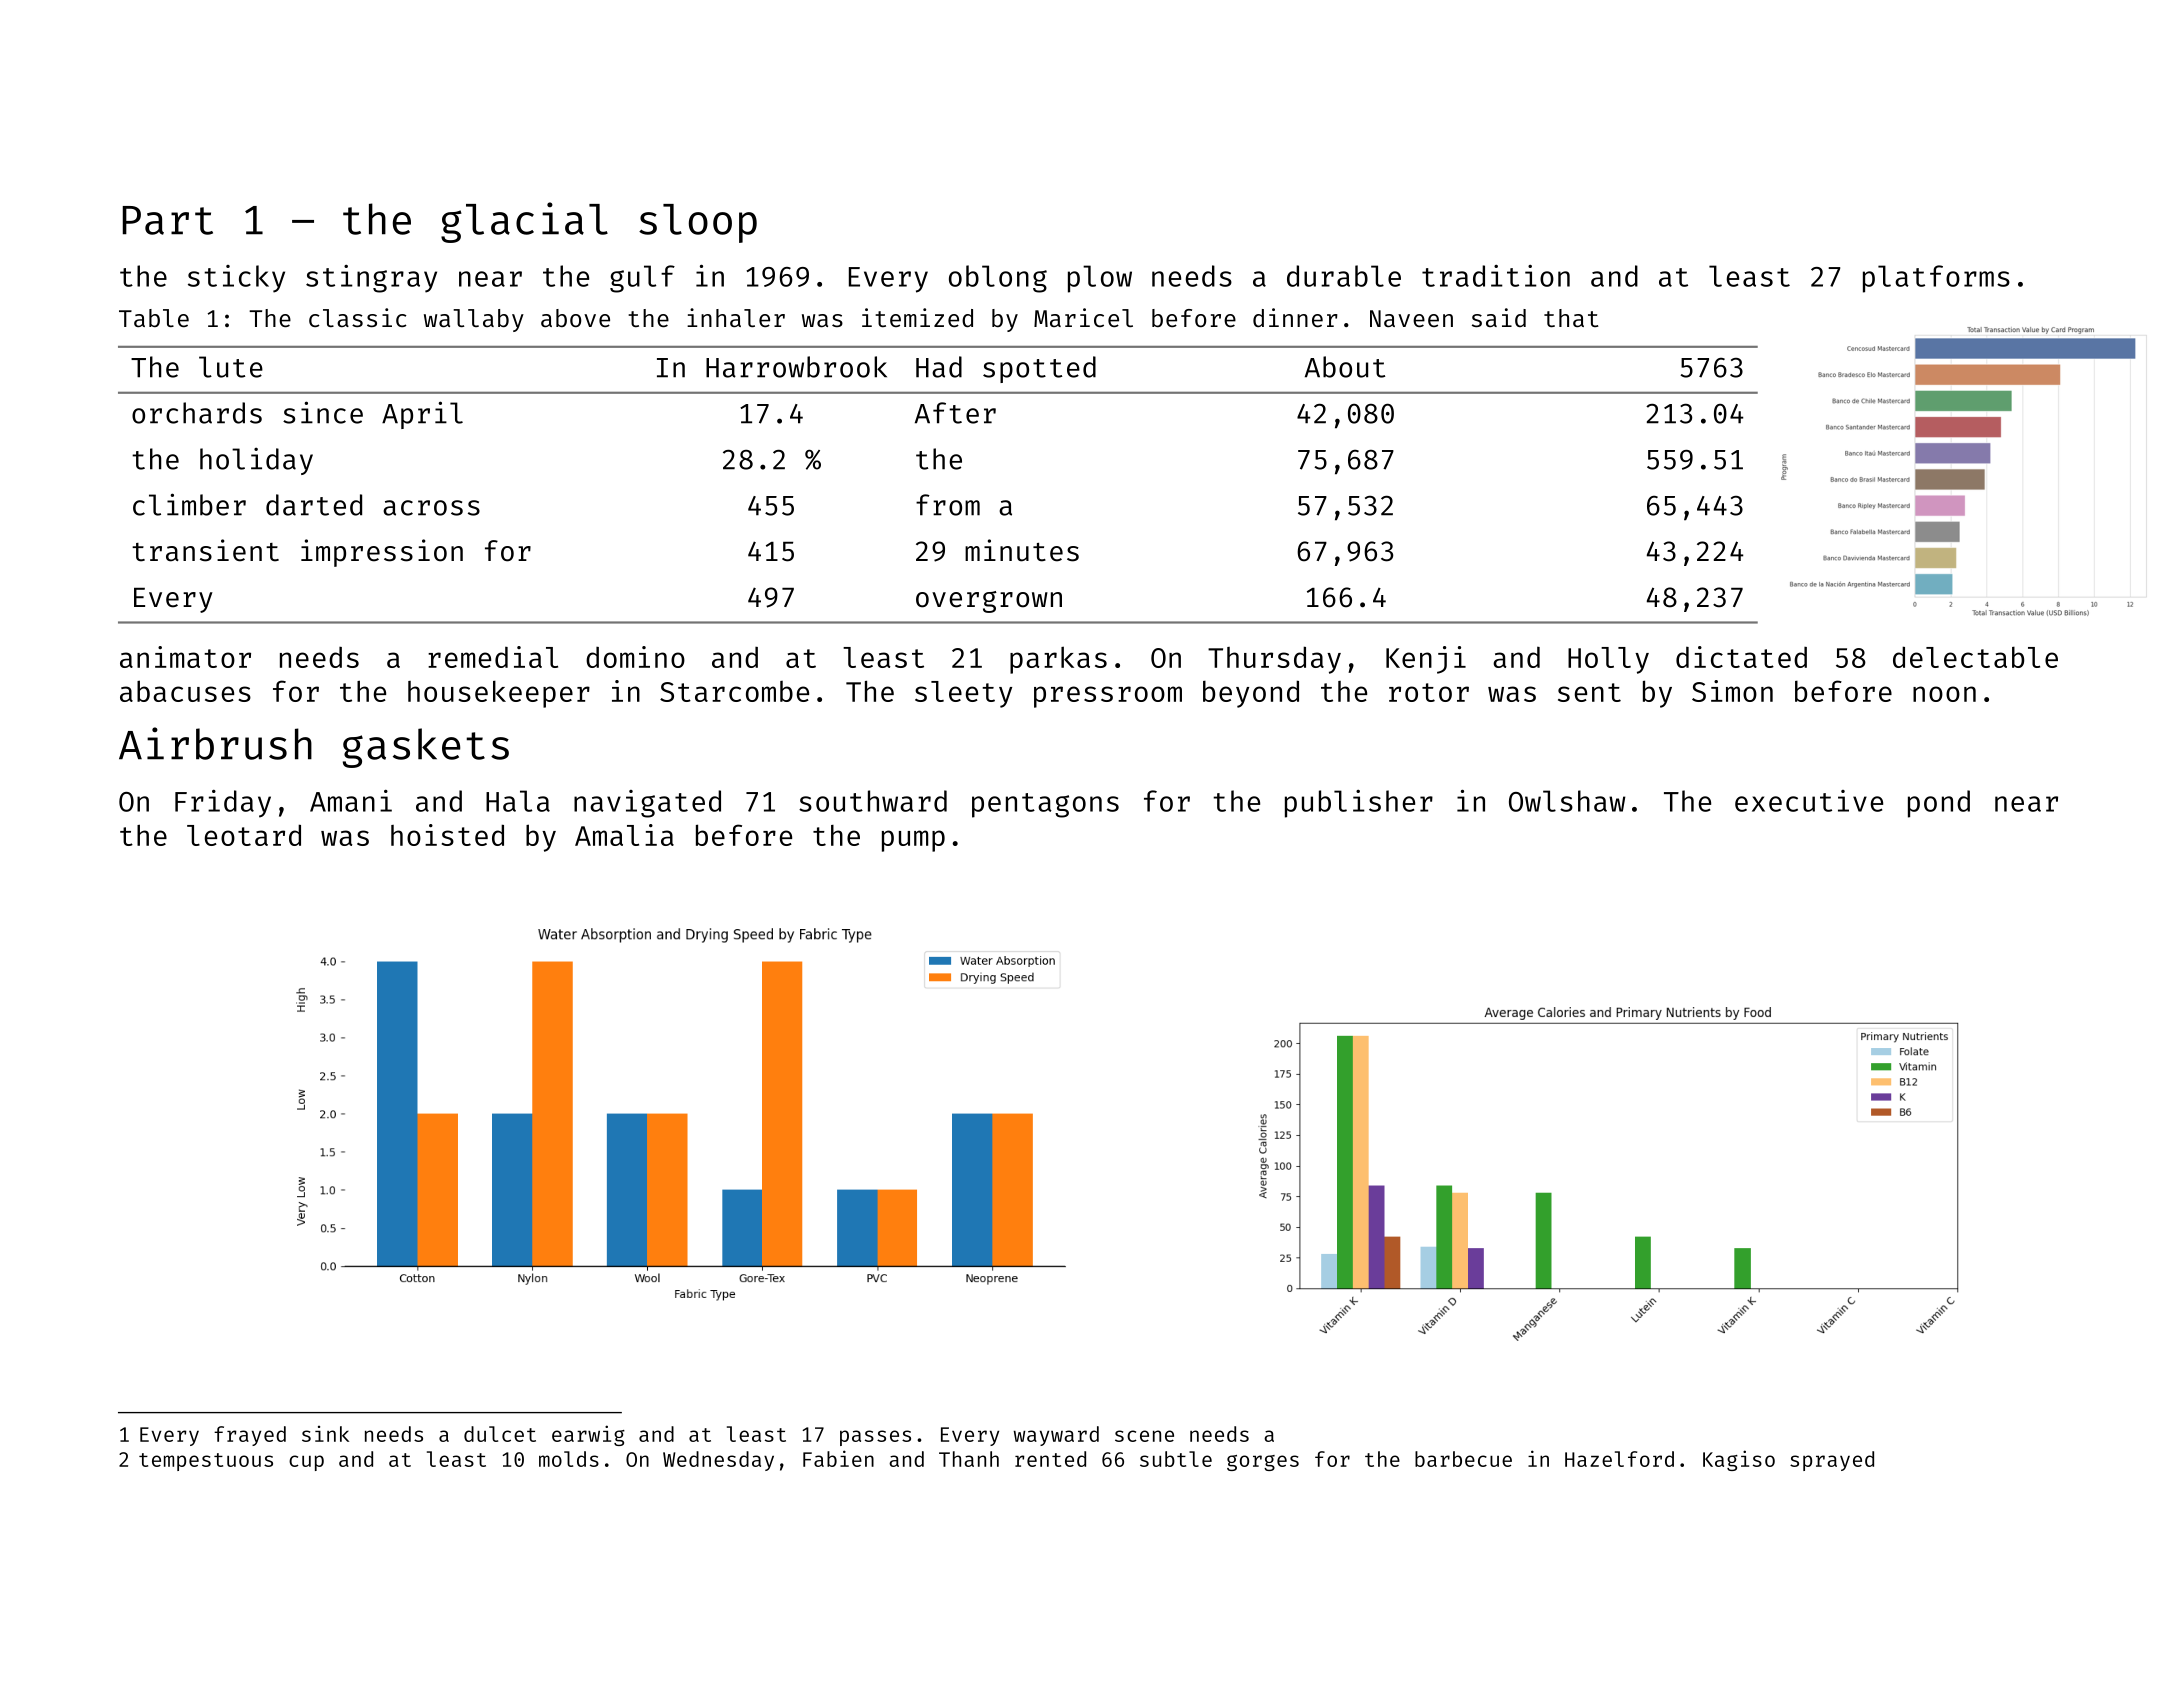 This page has width=2178, height=1683. Describe the element at coordinates (1809, 801) in the page. I see `executive` at that location.
